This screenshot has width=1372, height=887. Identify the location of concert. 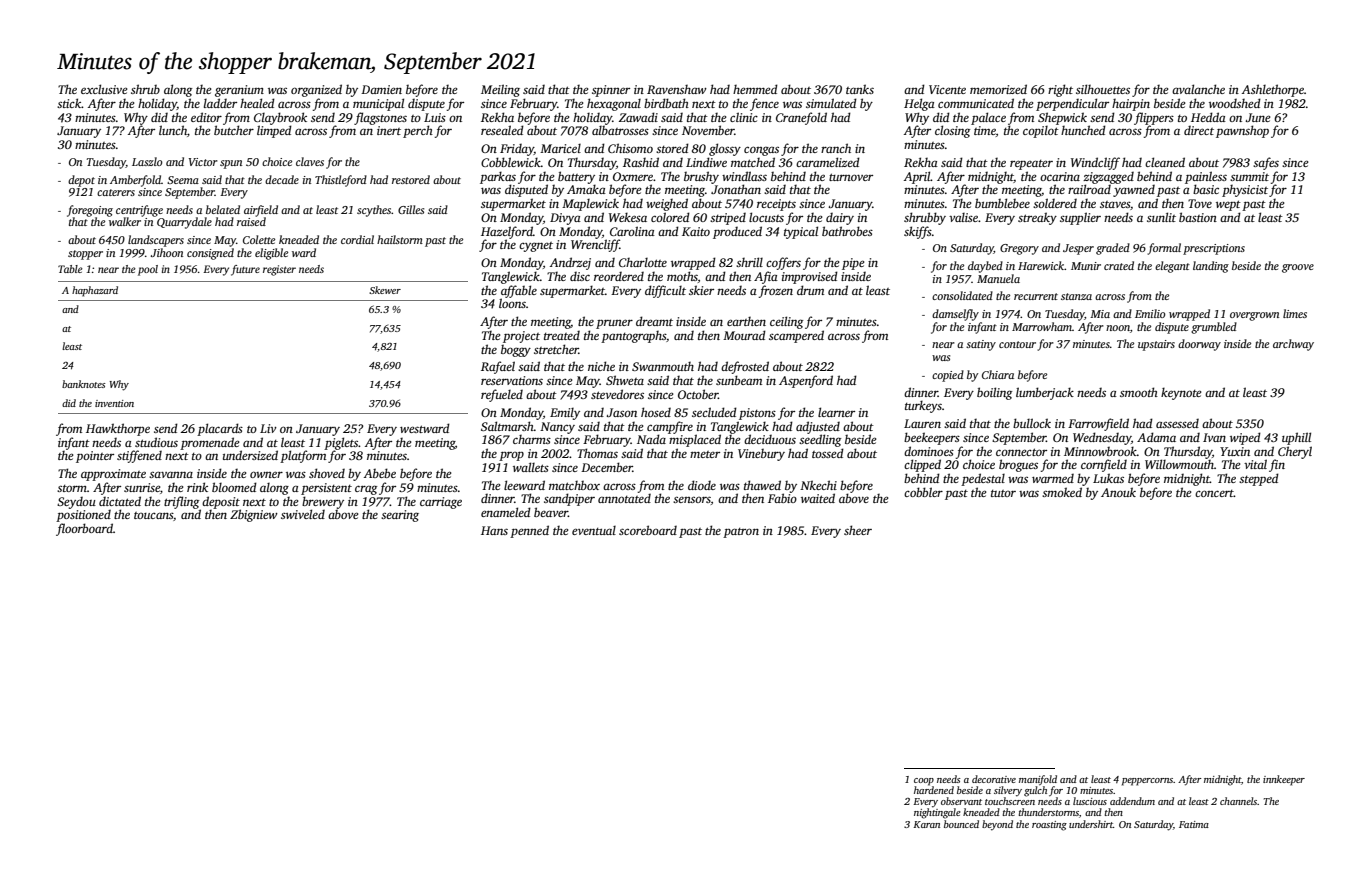
(1214, 493).
